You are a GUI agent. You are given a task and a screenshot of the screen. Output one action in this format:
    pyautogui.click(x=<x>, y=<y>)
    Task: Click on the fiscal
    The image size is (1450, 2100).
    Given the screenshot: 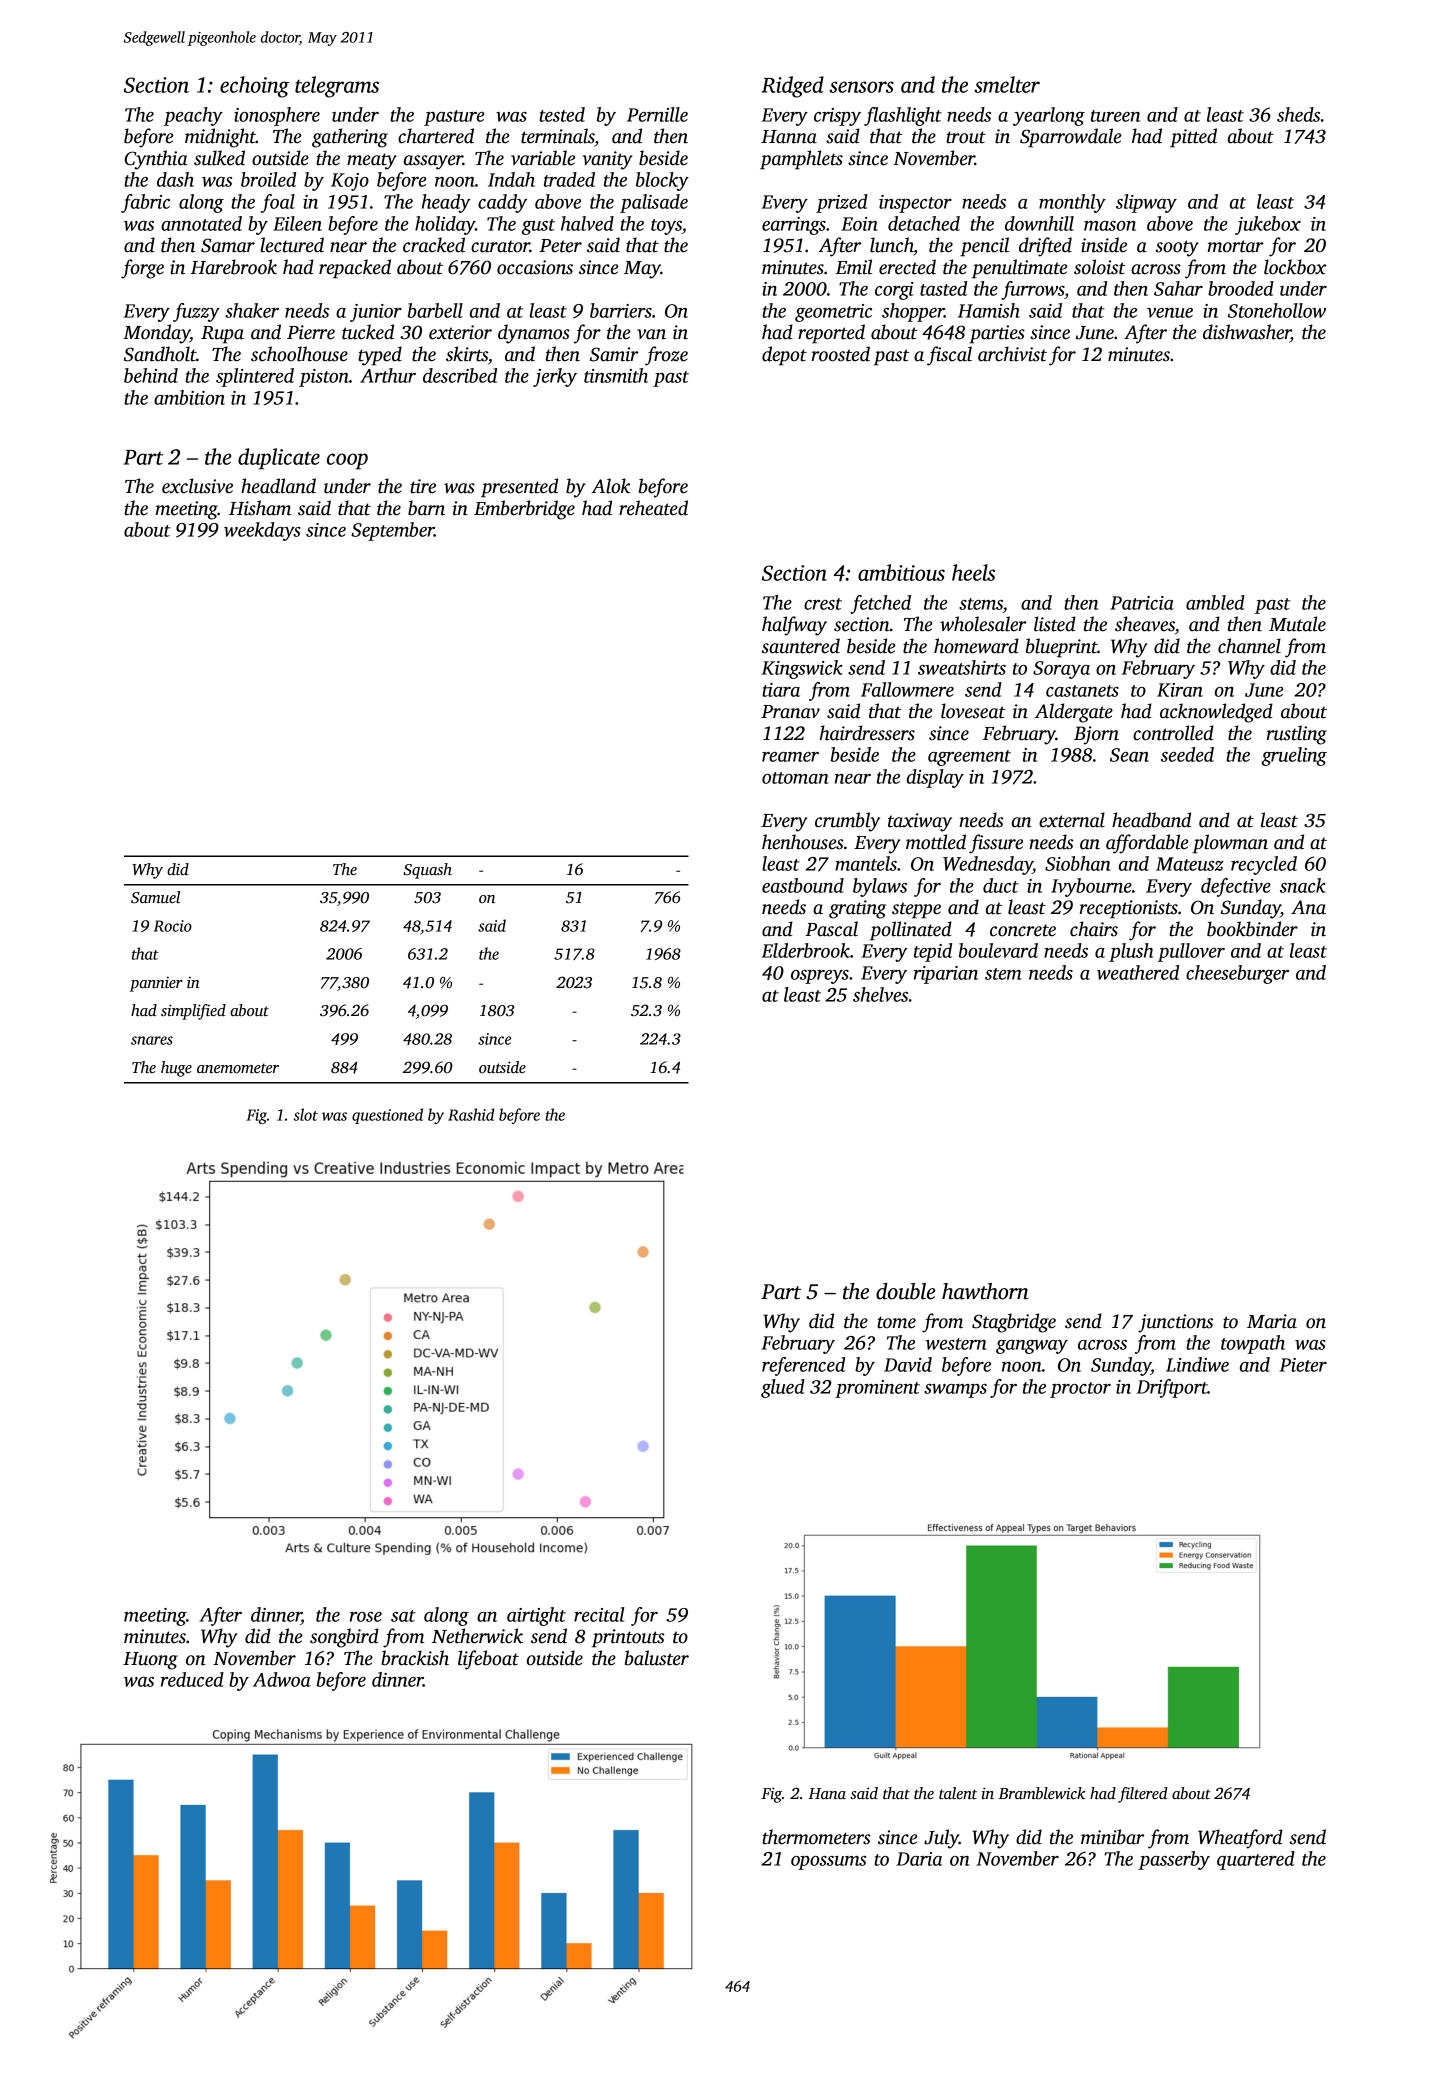 What is the action you would take?
    pyautogui.click(x=949, y=356)
